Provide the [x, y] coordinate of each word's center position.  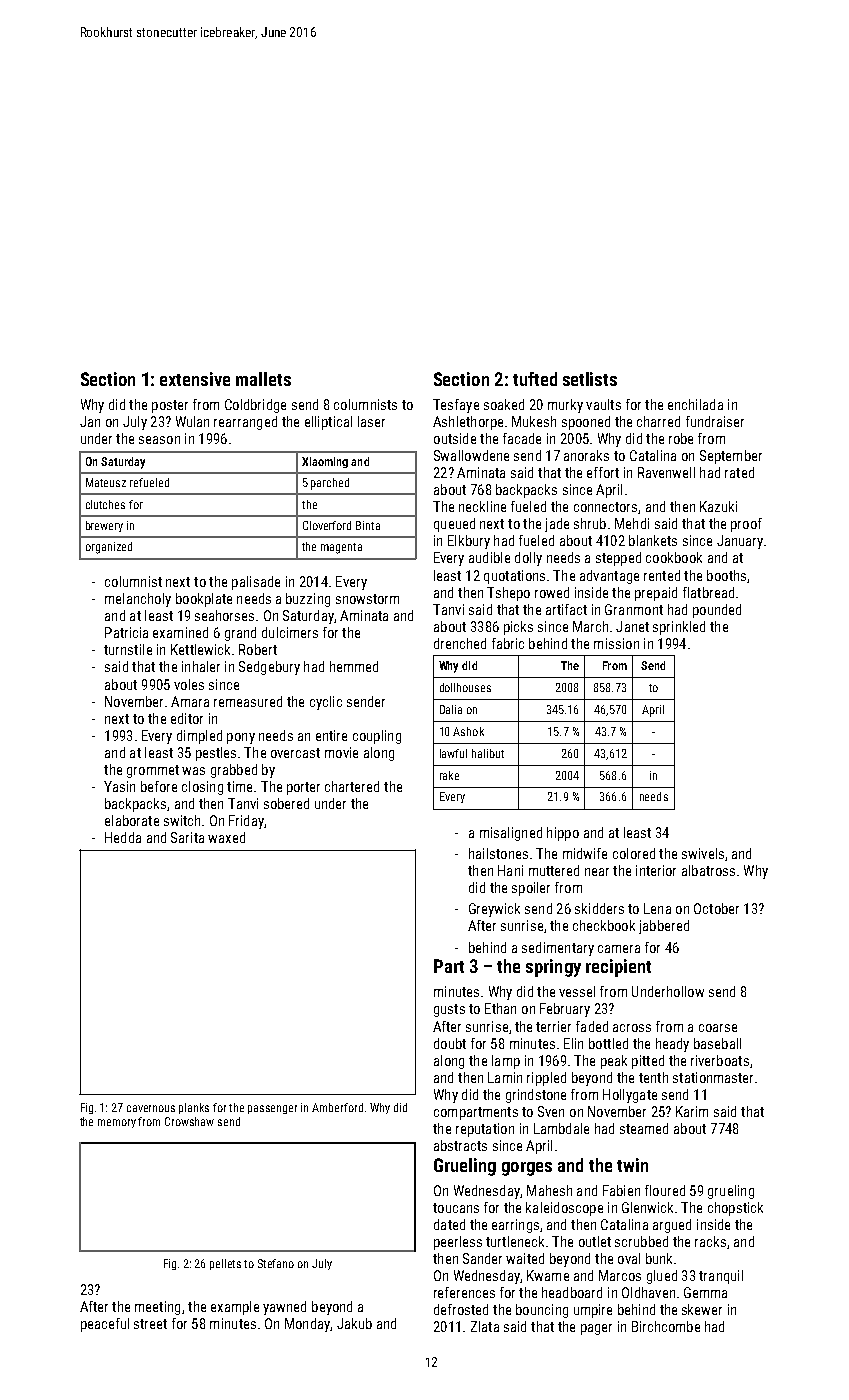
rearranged [245, 423]
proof [746, 525]
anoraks [586, 455]
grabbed [234, 771]
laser [371, 421]
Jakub [354, 1323]
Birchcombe [666, 1326]
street [150, 1324]
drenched [460, 643]
